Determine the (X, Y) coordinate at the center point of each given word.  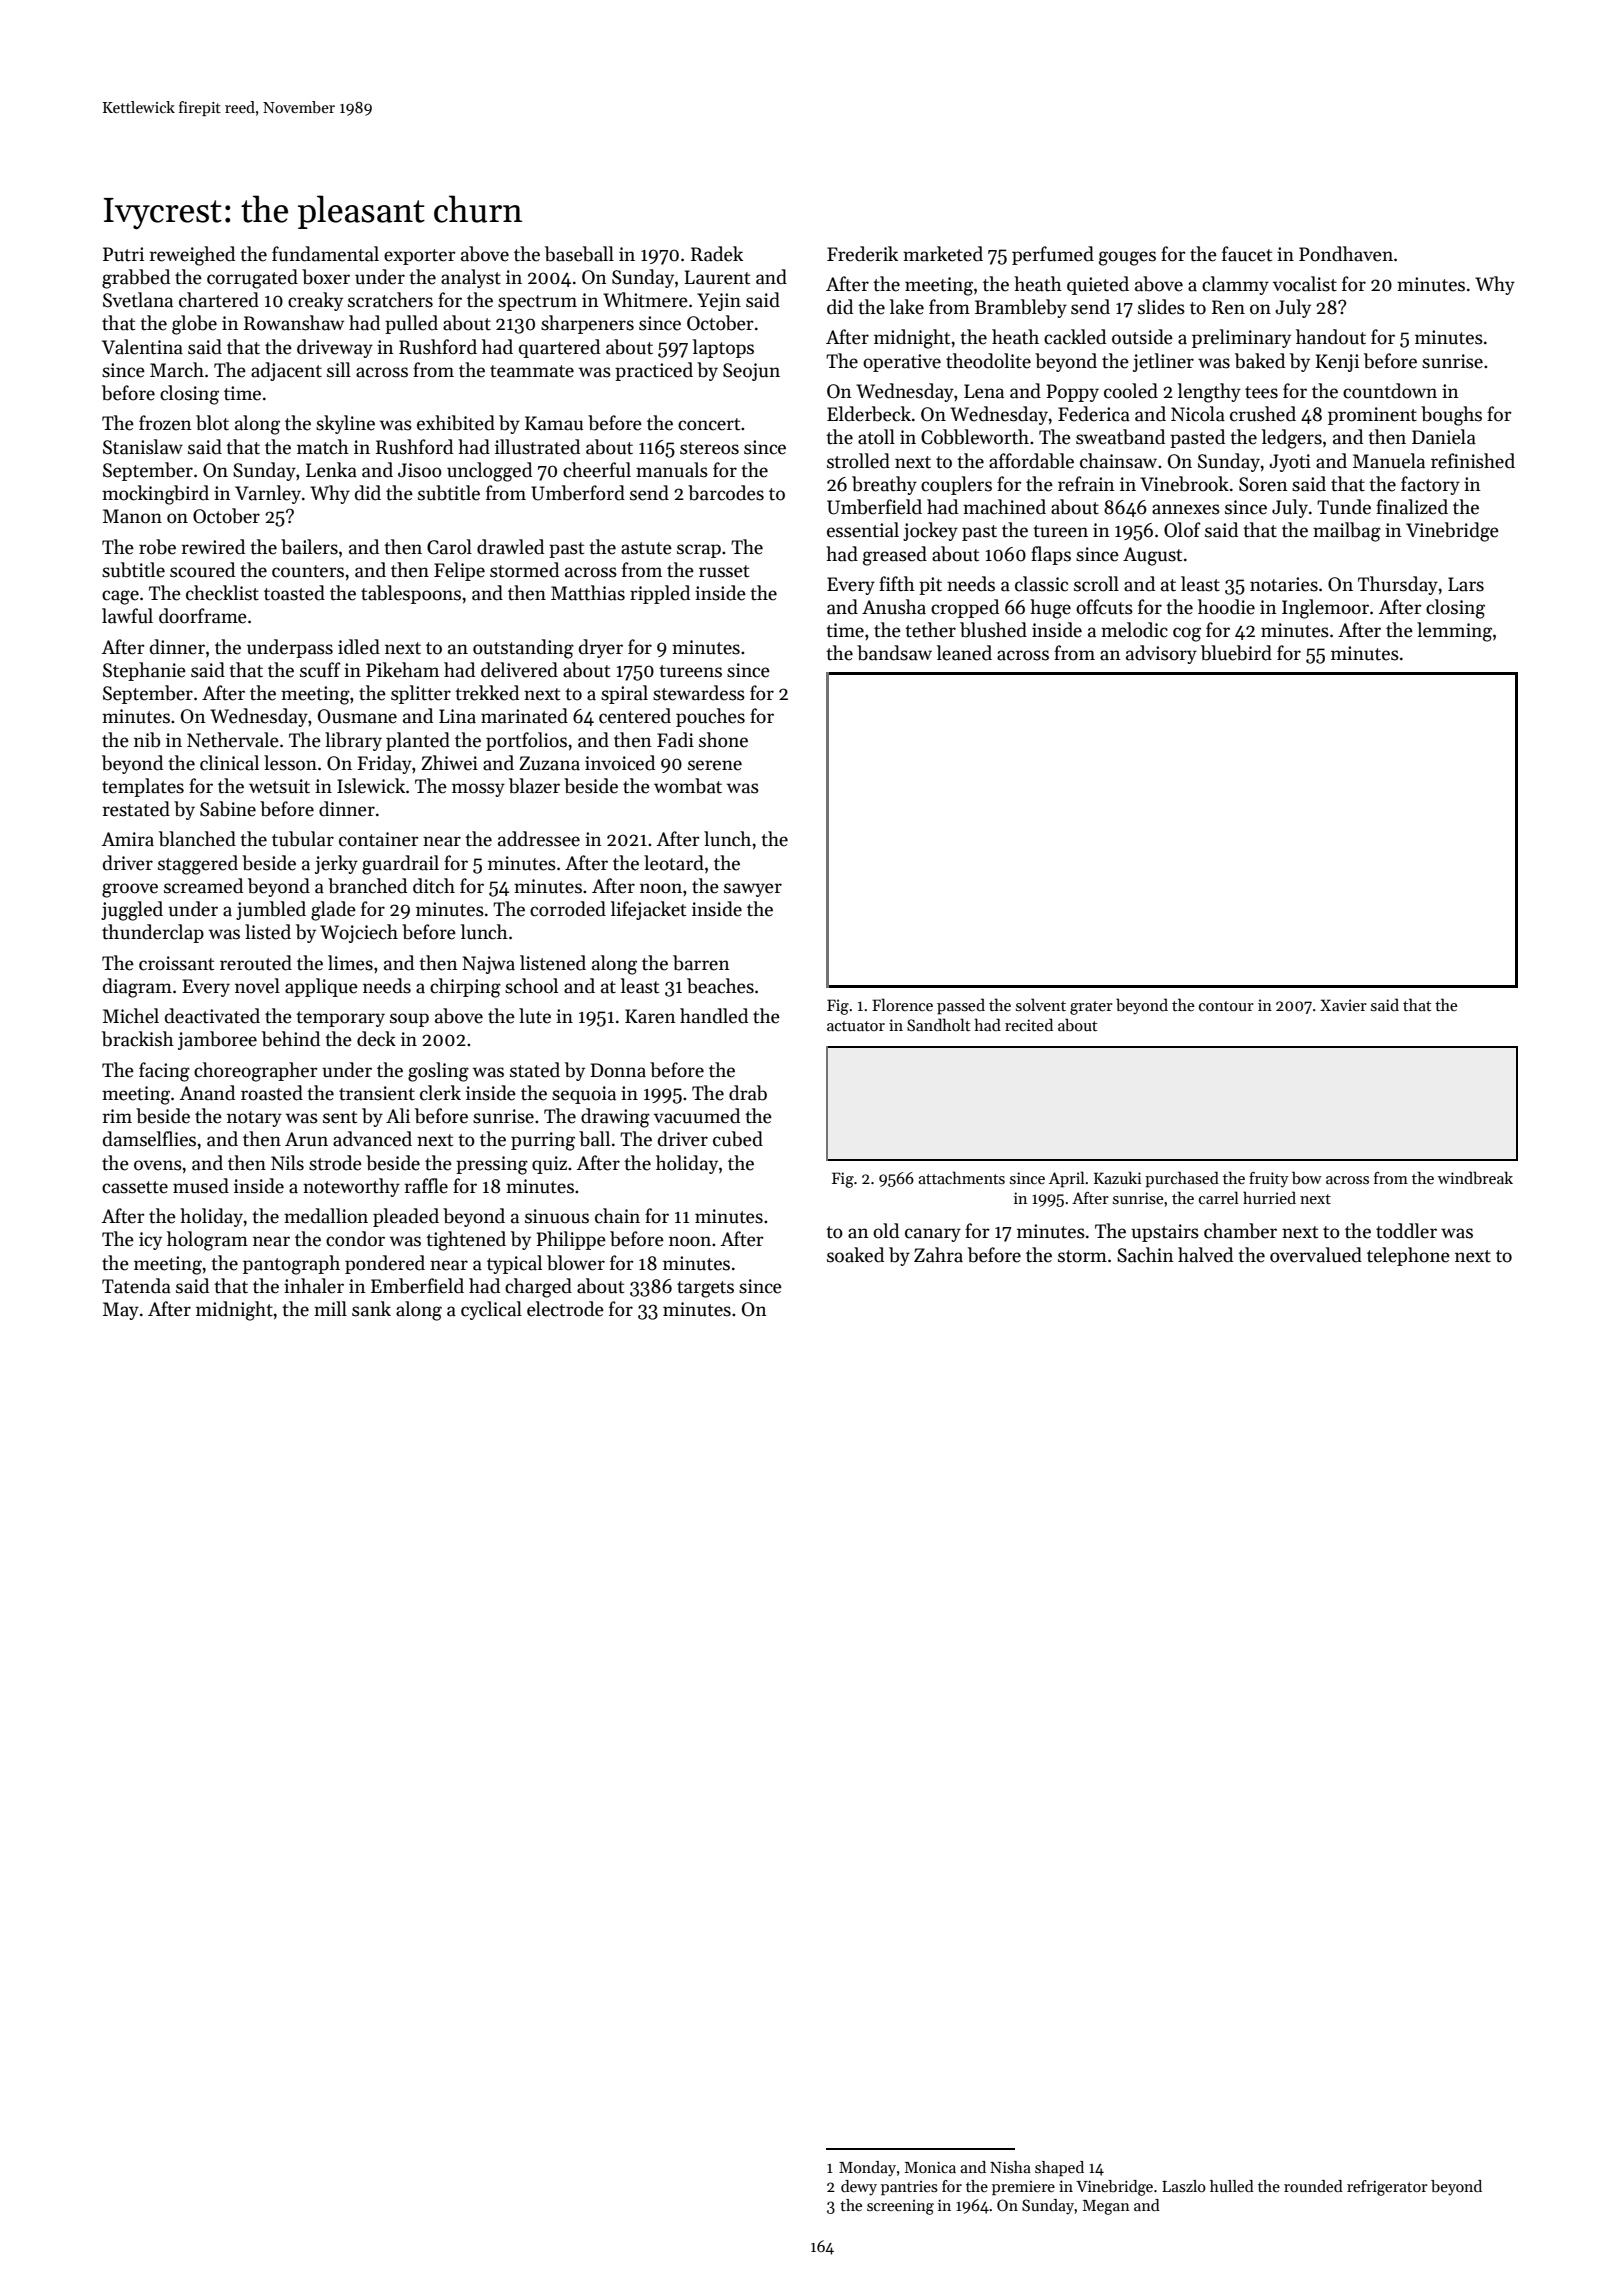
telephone (1408, 1256)
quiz (549, 1165)
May (121, 1311)
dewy (859, 2188)
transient (377, 1093)
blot (212, 423)
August (1152, 556)
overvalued (1316, 1255)
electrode (565, 1309)
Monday (867, 2169)
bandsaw (894, 653)
